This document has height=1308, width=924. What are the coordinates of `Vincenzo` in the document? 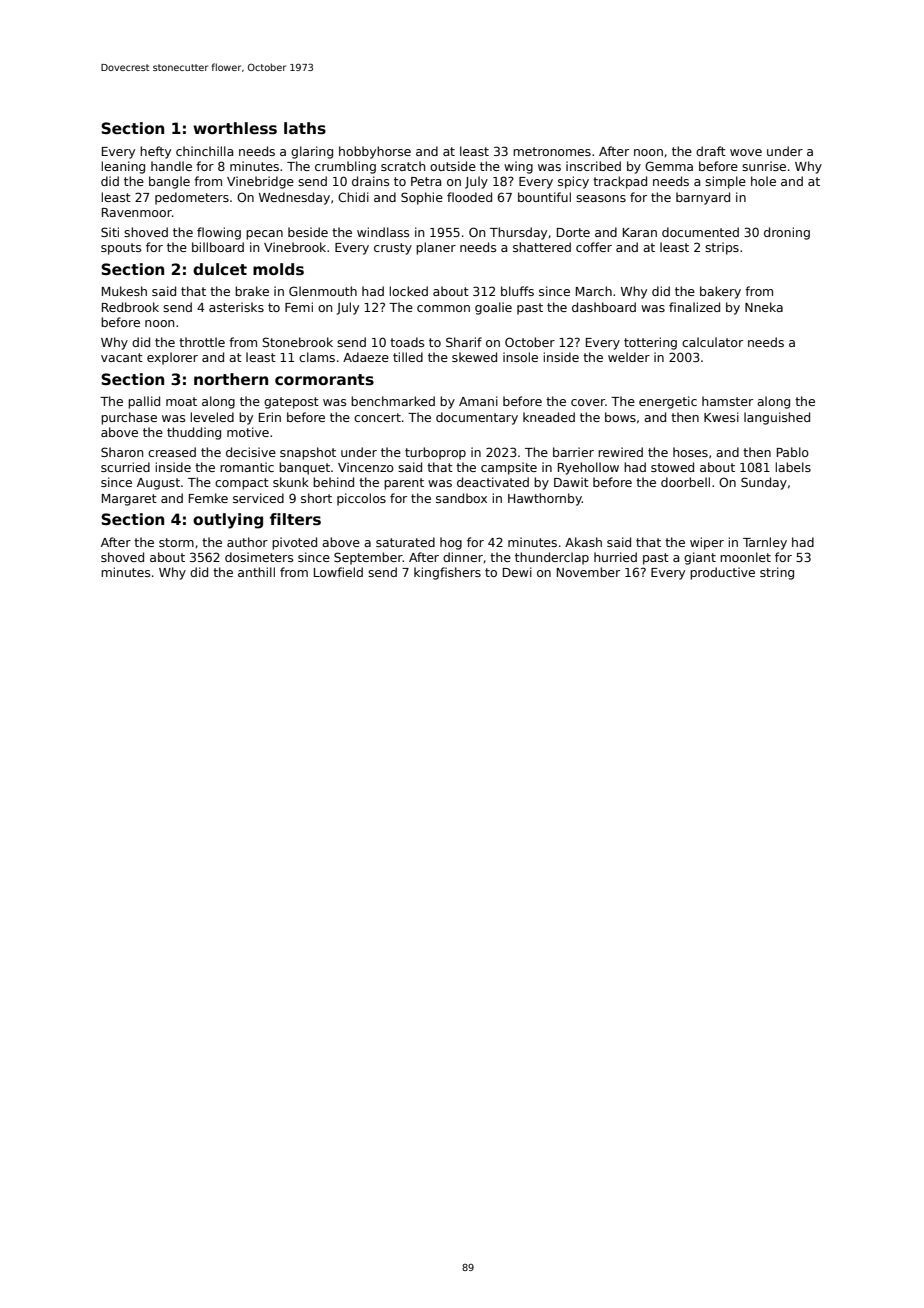 It's located at (366, 467).
